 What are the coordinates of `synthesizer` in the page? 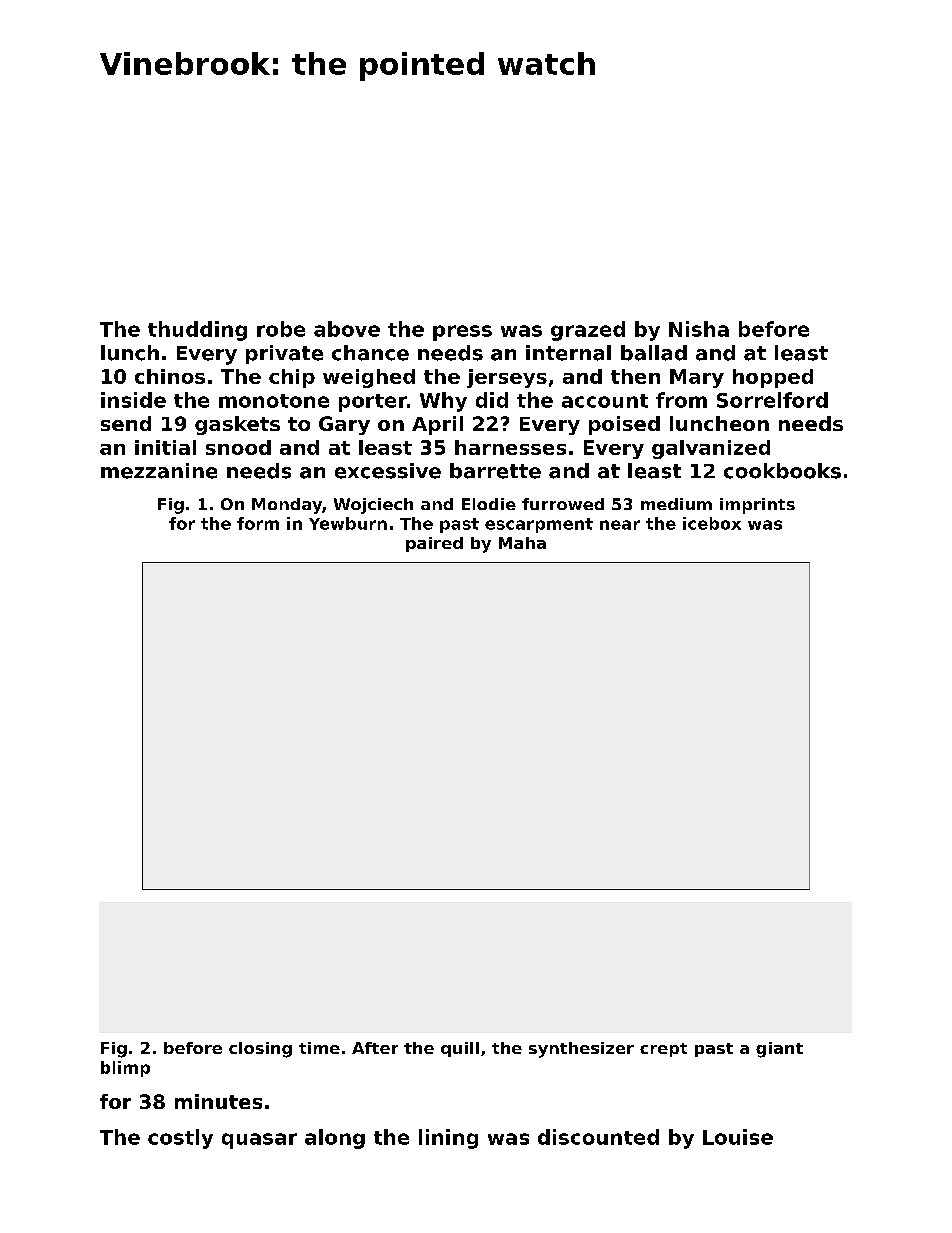 It's located at (581, 1050).
